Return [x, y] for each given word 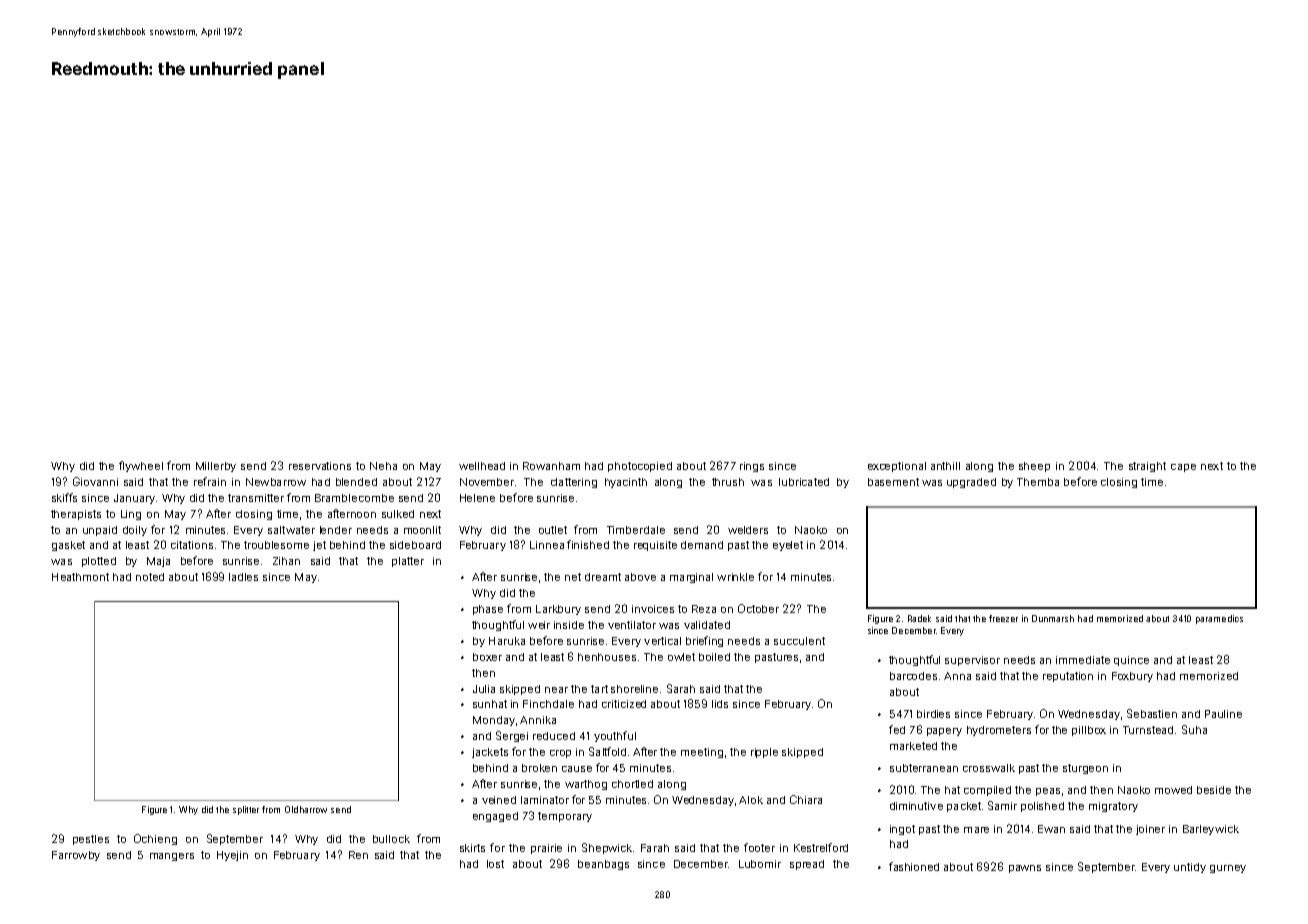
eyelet [788, 546]
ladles [243, 577]
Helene [477, 498]
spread [807, 865]
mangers [172, 857]
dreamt [603, 577]
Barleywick [1211, 830]
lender [336, 530]
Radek [919, 618]
